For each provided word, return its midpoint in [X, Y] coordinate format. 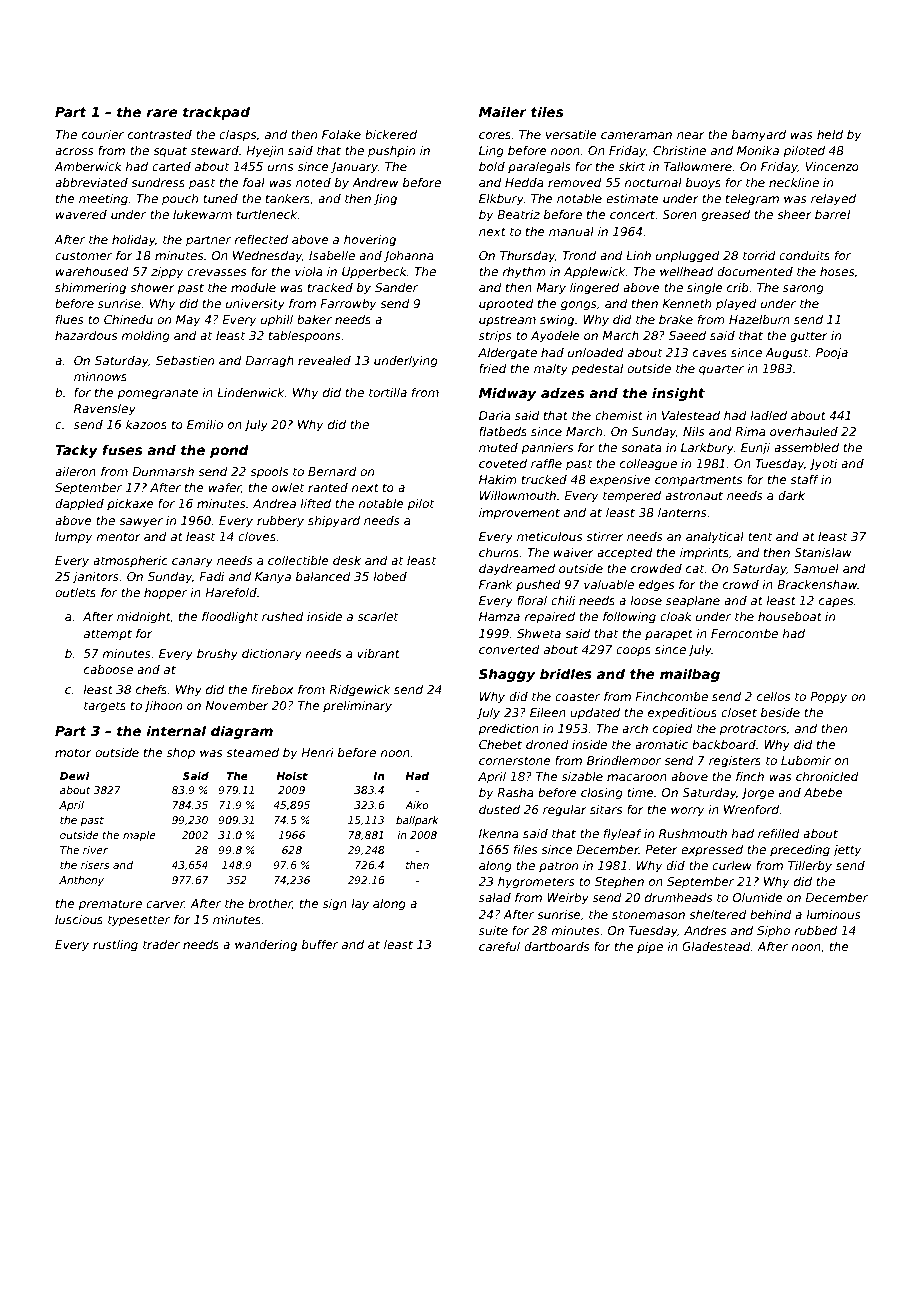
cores [495, 135]
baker [314, 319]
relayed [833, 200]
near [691, 135]
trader [161, 944]
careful [499, 946]
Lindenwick [250, 392]
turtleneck [267, 214]
